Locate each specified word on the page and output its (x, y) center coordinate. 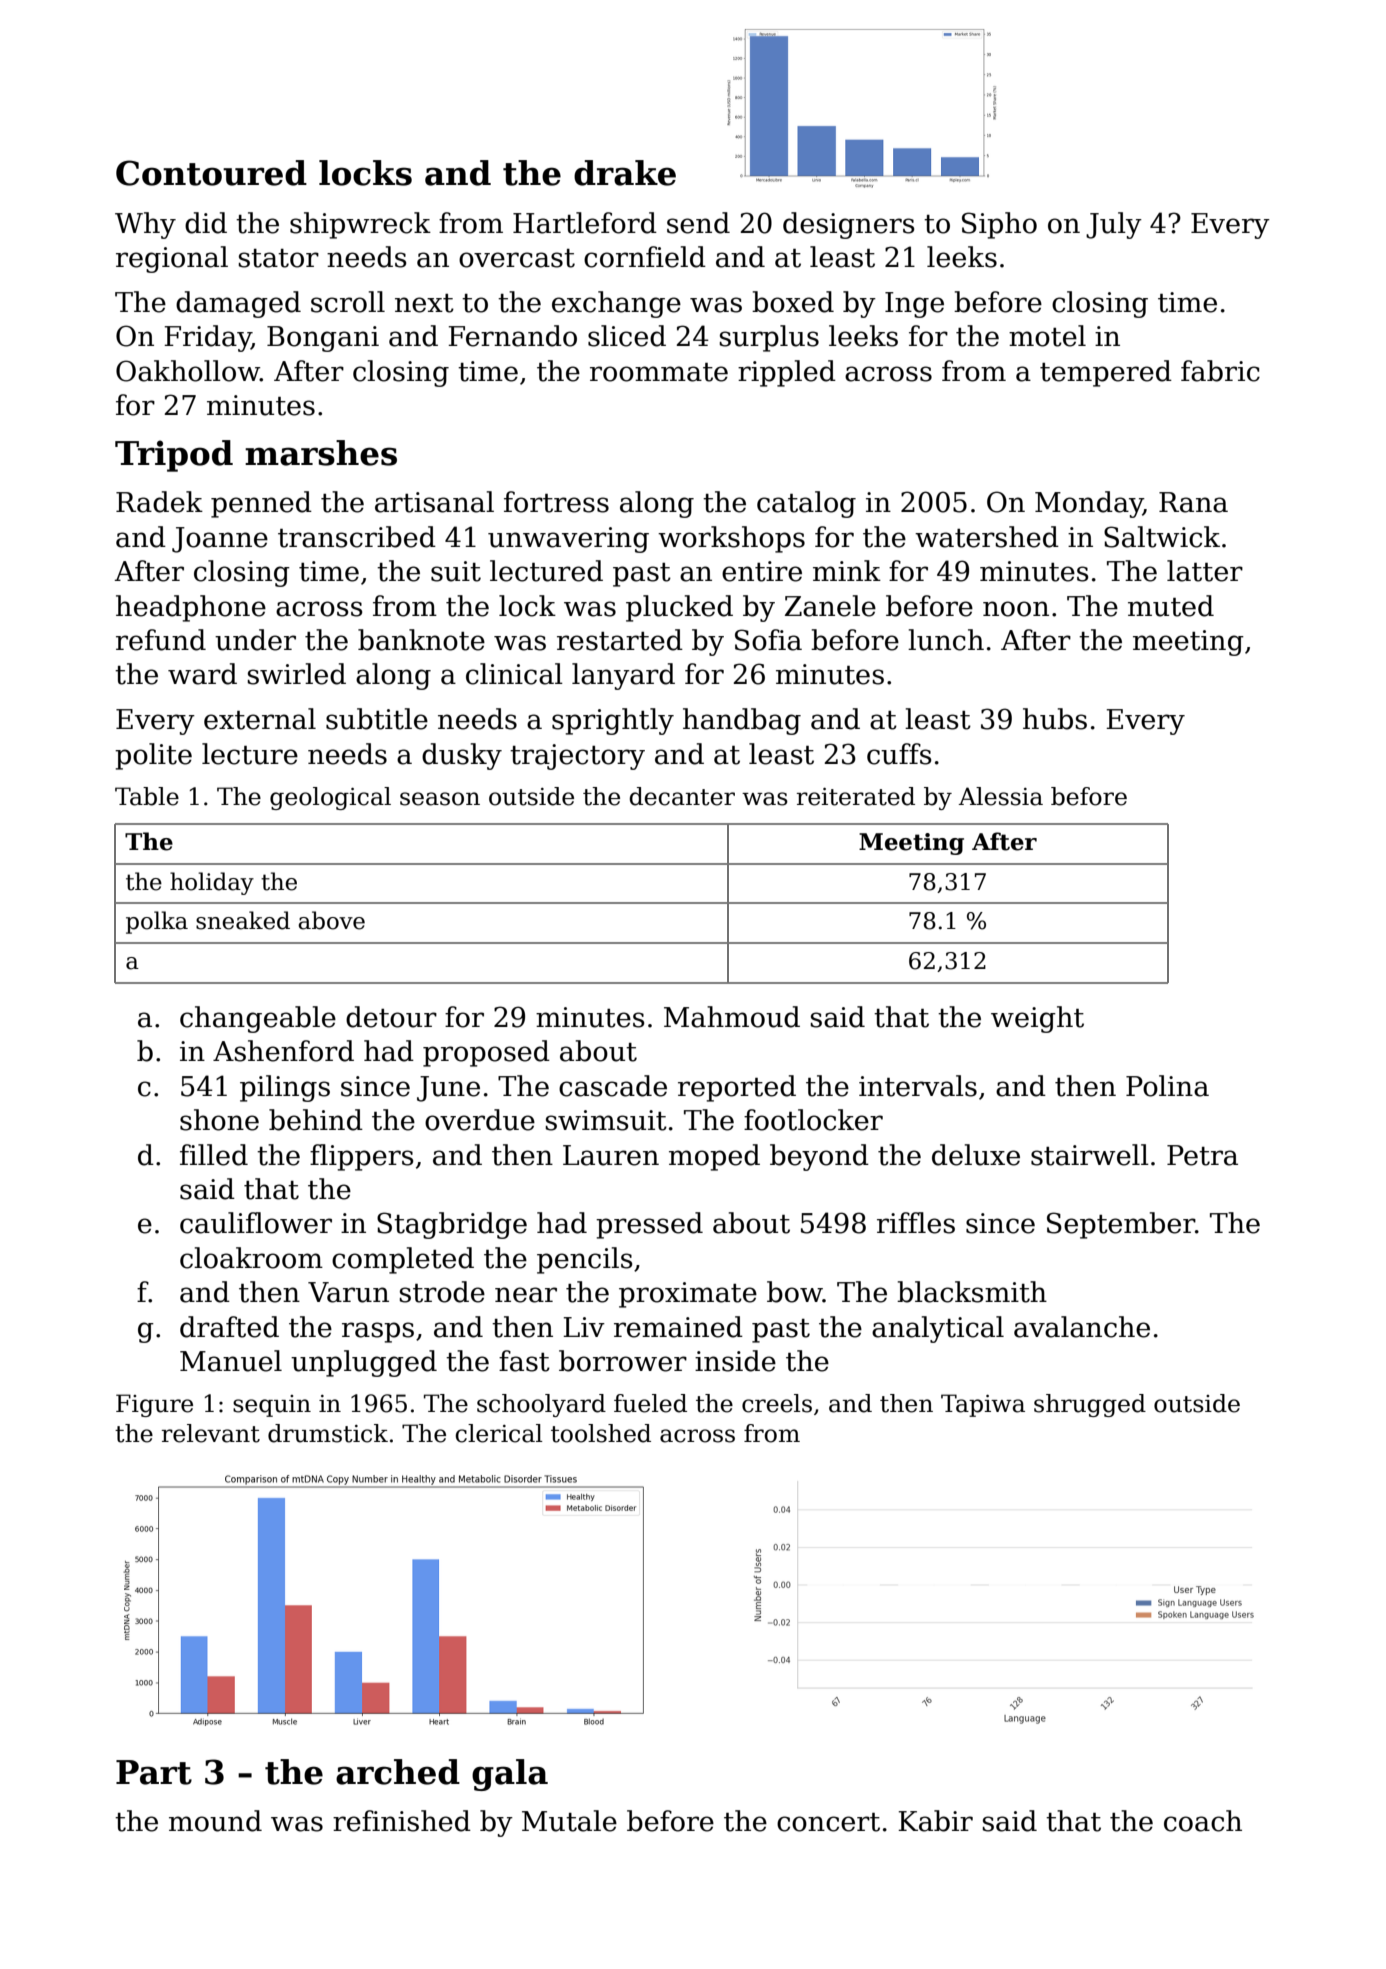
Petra (1202, 1155)
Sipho (999, 225)
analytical (938, 1329)
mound (215, 1821)
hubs (1055, 719)
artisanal (434, 502)
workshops (731, 539)
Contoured (211, 173)
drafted (229, 1327)
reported (737, 1088)
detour (391, 1017)
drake (625, 173)
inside (735, 1361)
